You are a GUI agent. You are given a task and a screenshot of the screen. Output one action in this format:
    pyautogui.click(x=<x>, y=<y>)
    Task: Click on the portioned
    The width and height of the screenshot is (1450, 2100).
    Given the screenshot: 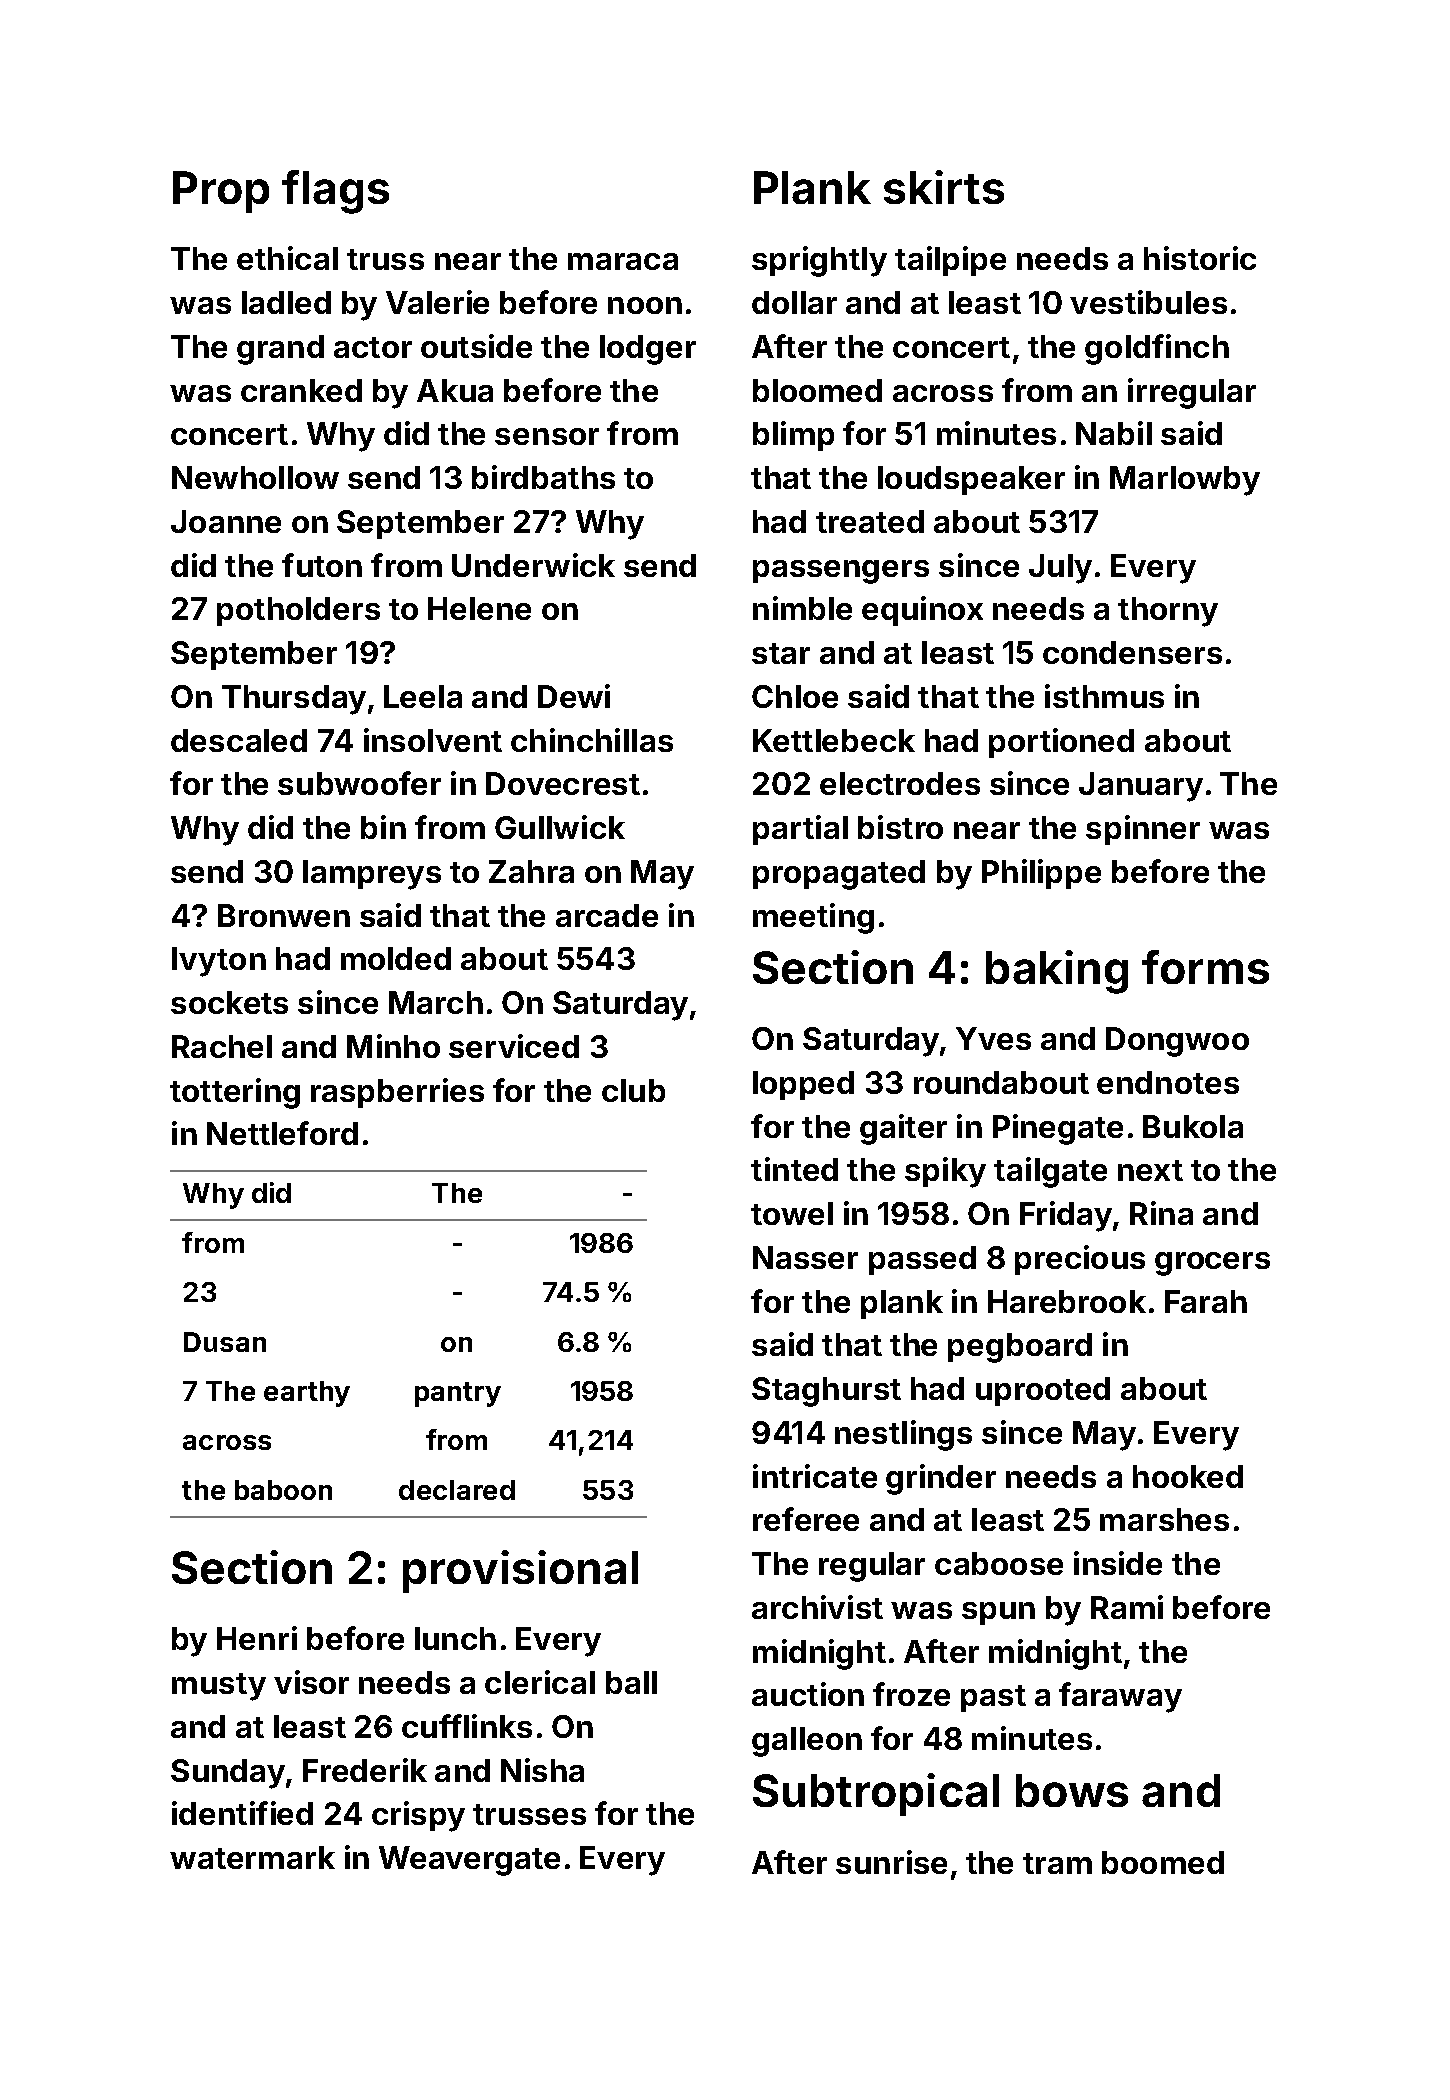 What is the action you would take?
    pyautogui.click(x=1061, y=743)
